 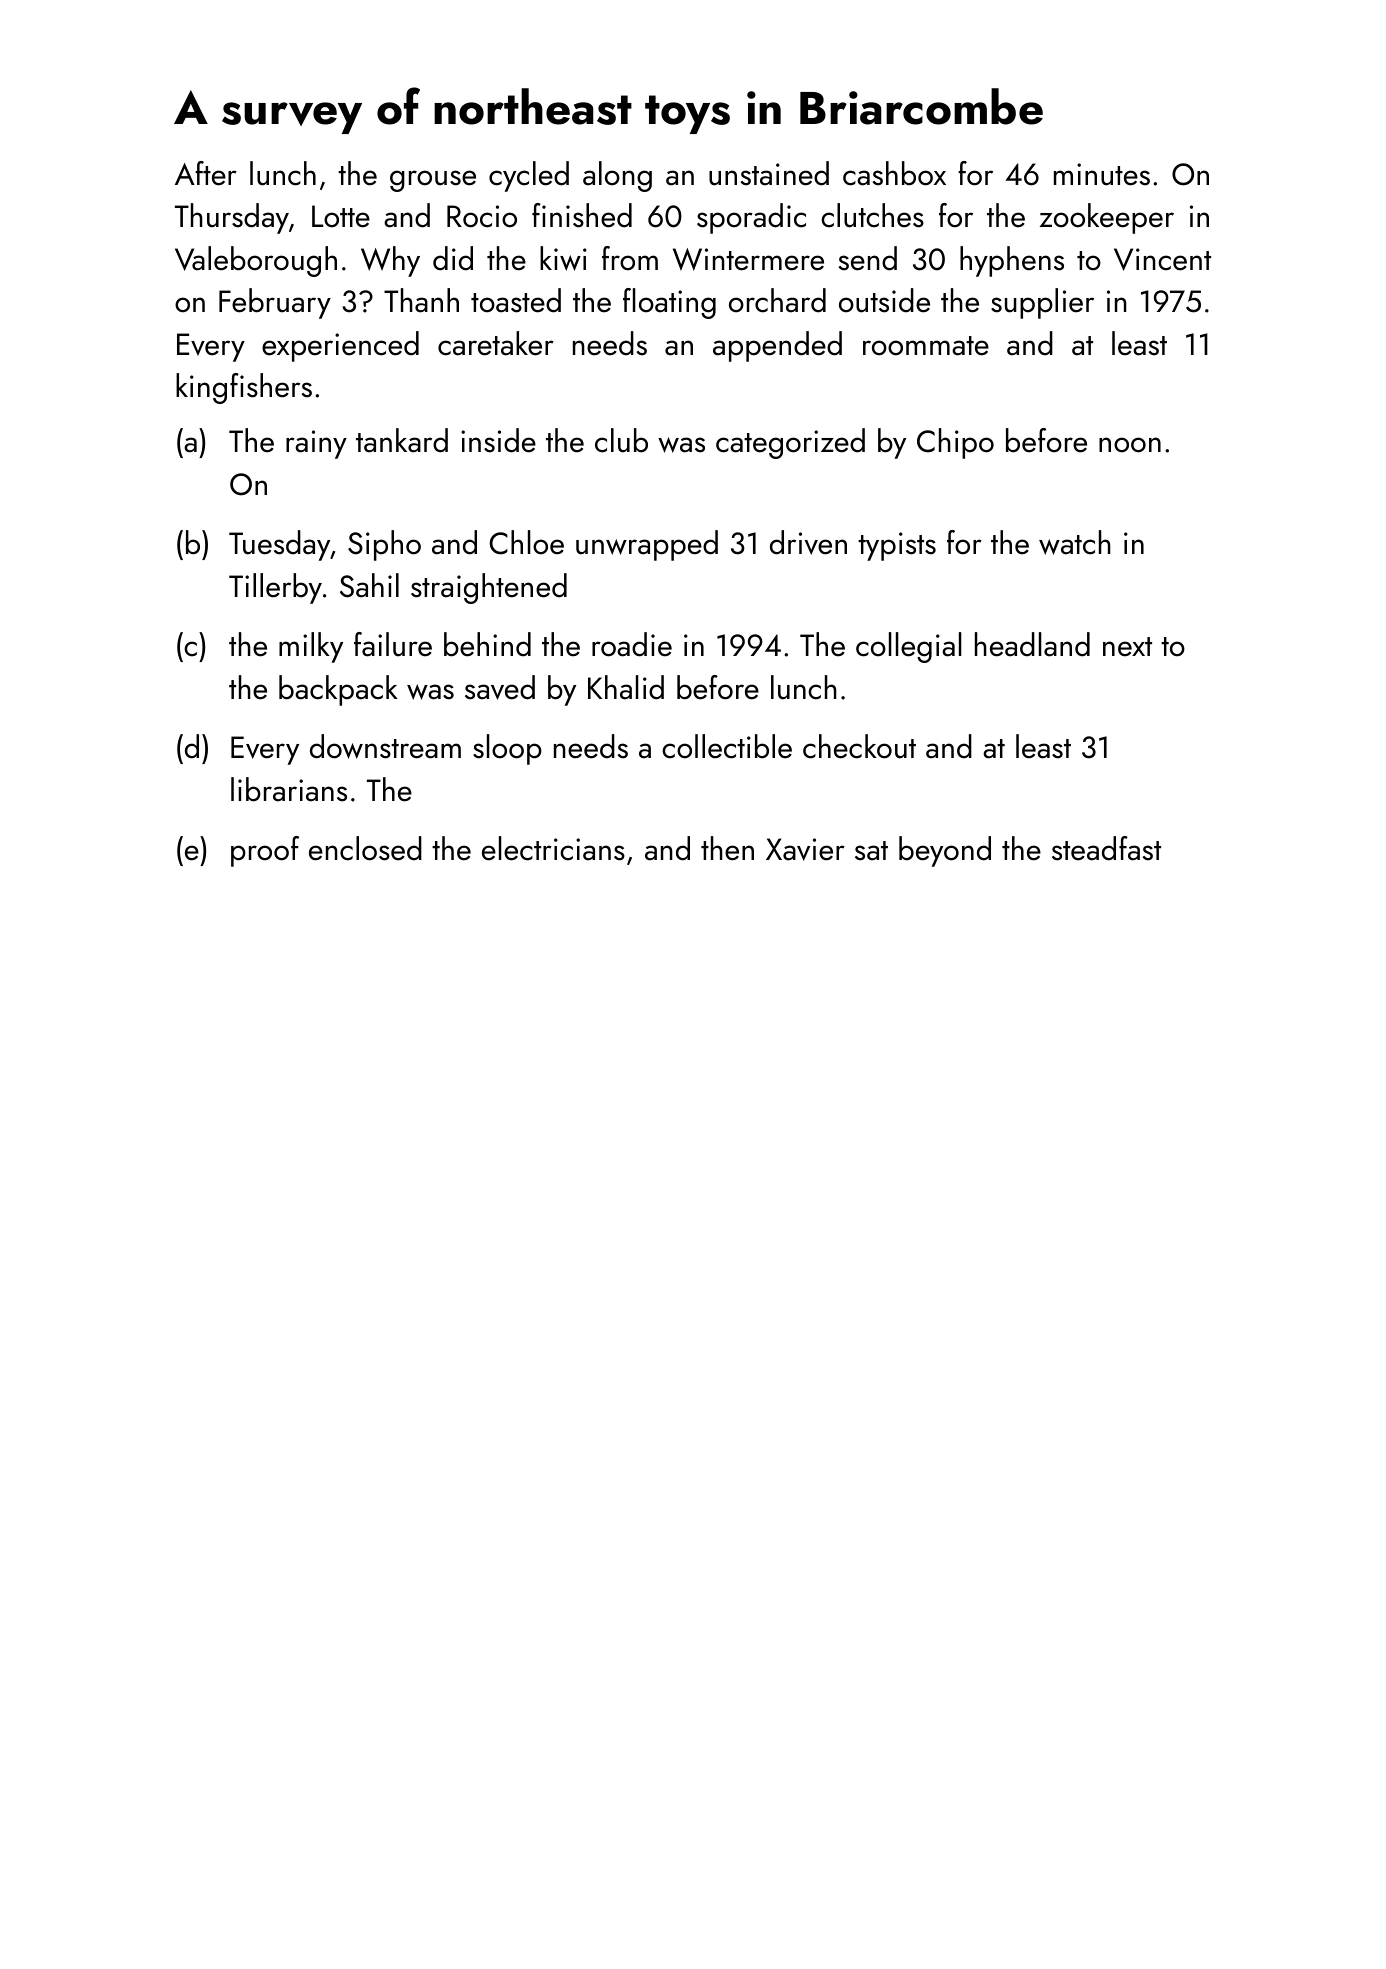 I want to click on Tillerby, so click(x=275, y=588).
